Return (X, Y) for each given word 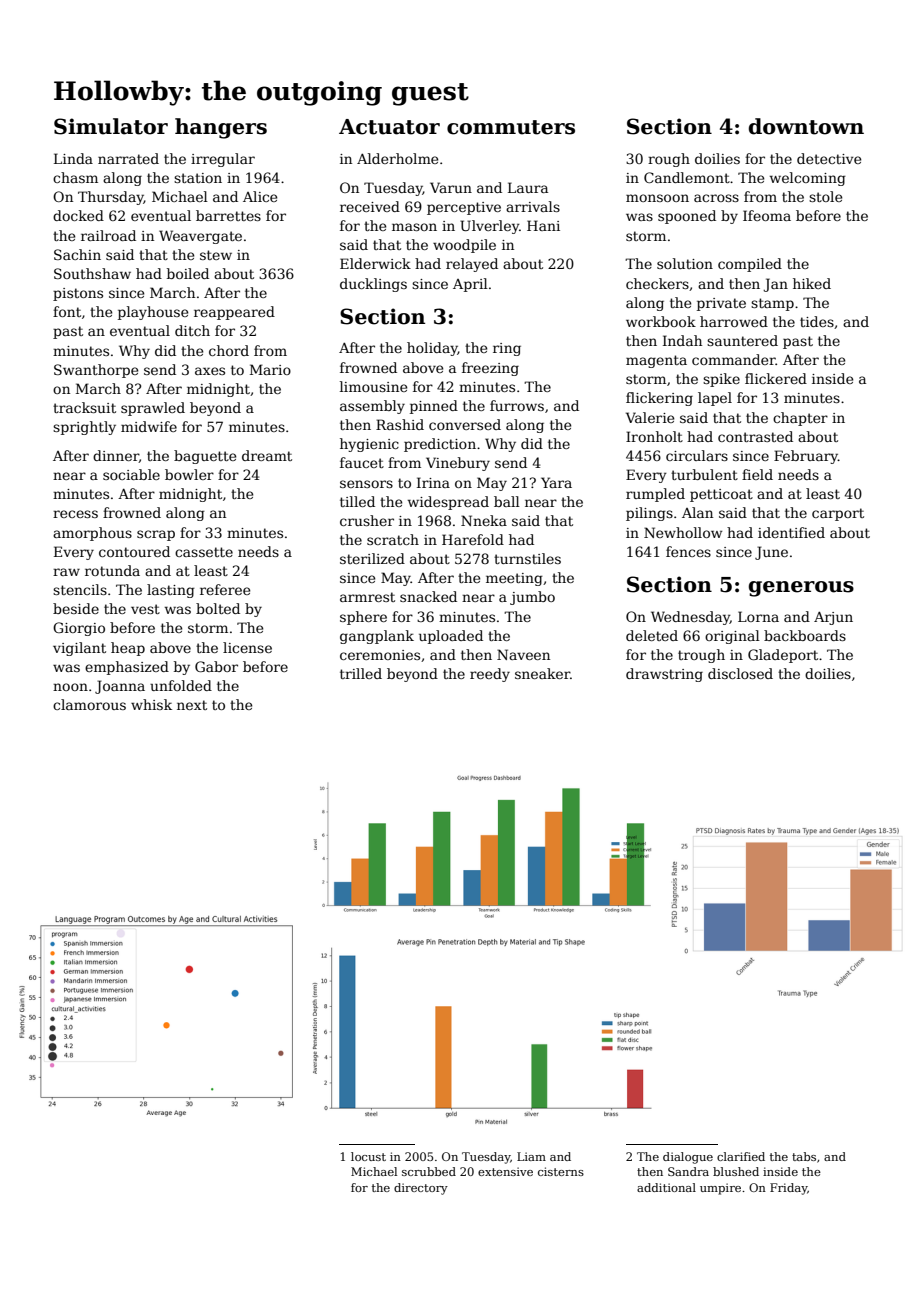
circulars (697, 455)
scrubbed (429, 1171)
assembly (372, 407)
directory (421, 1189)
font (67, 311)
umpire (720, 1189)
